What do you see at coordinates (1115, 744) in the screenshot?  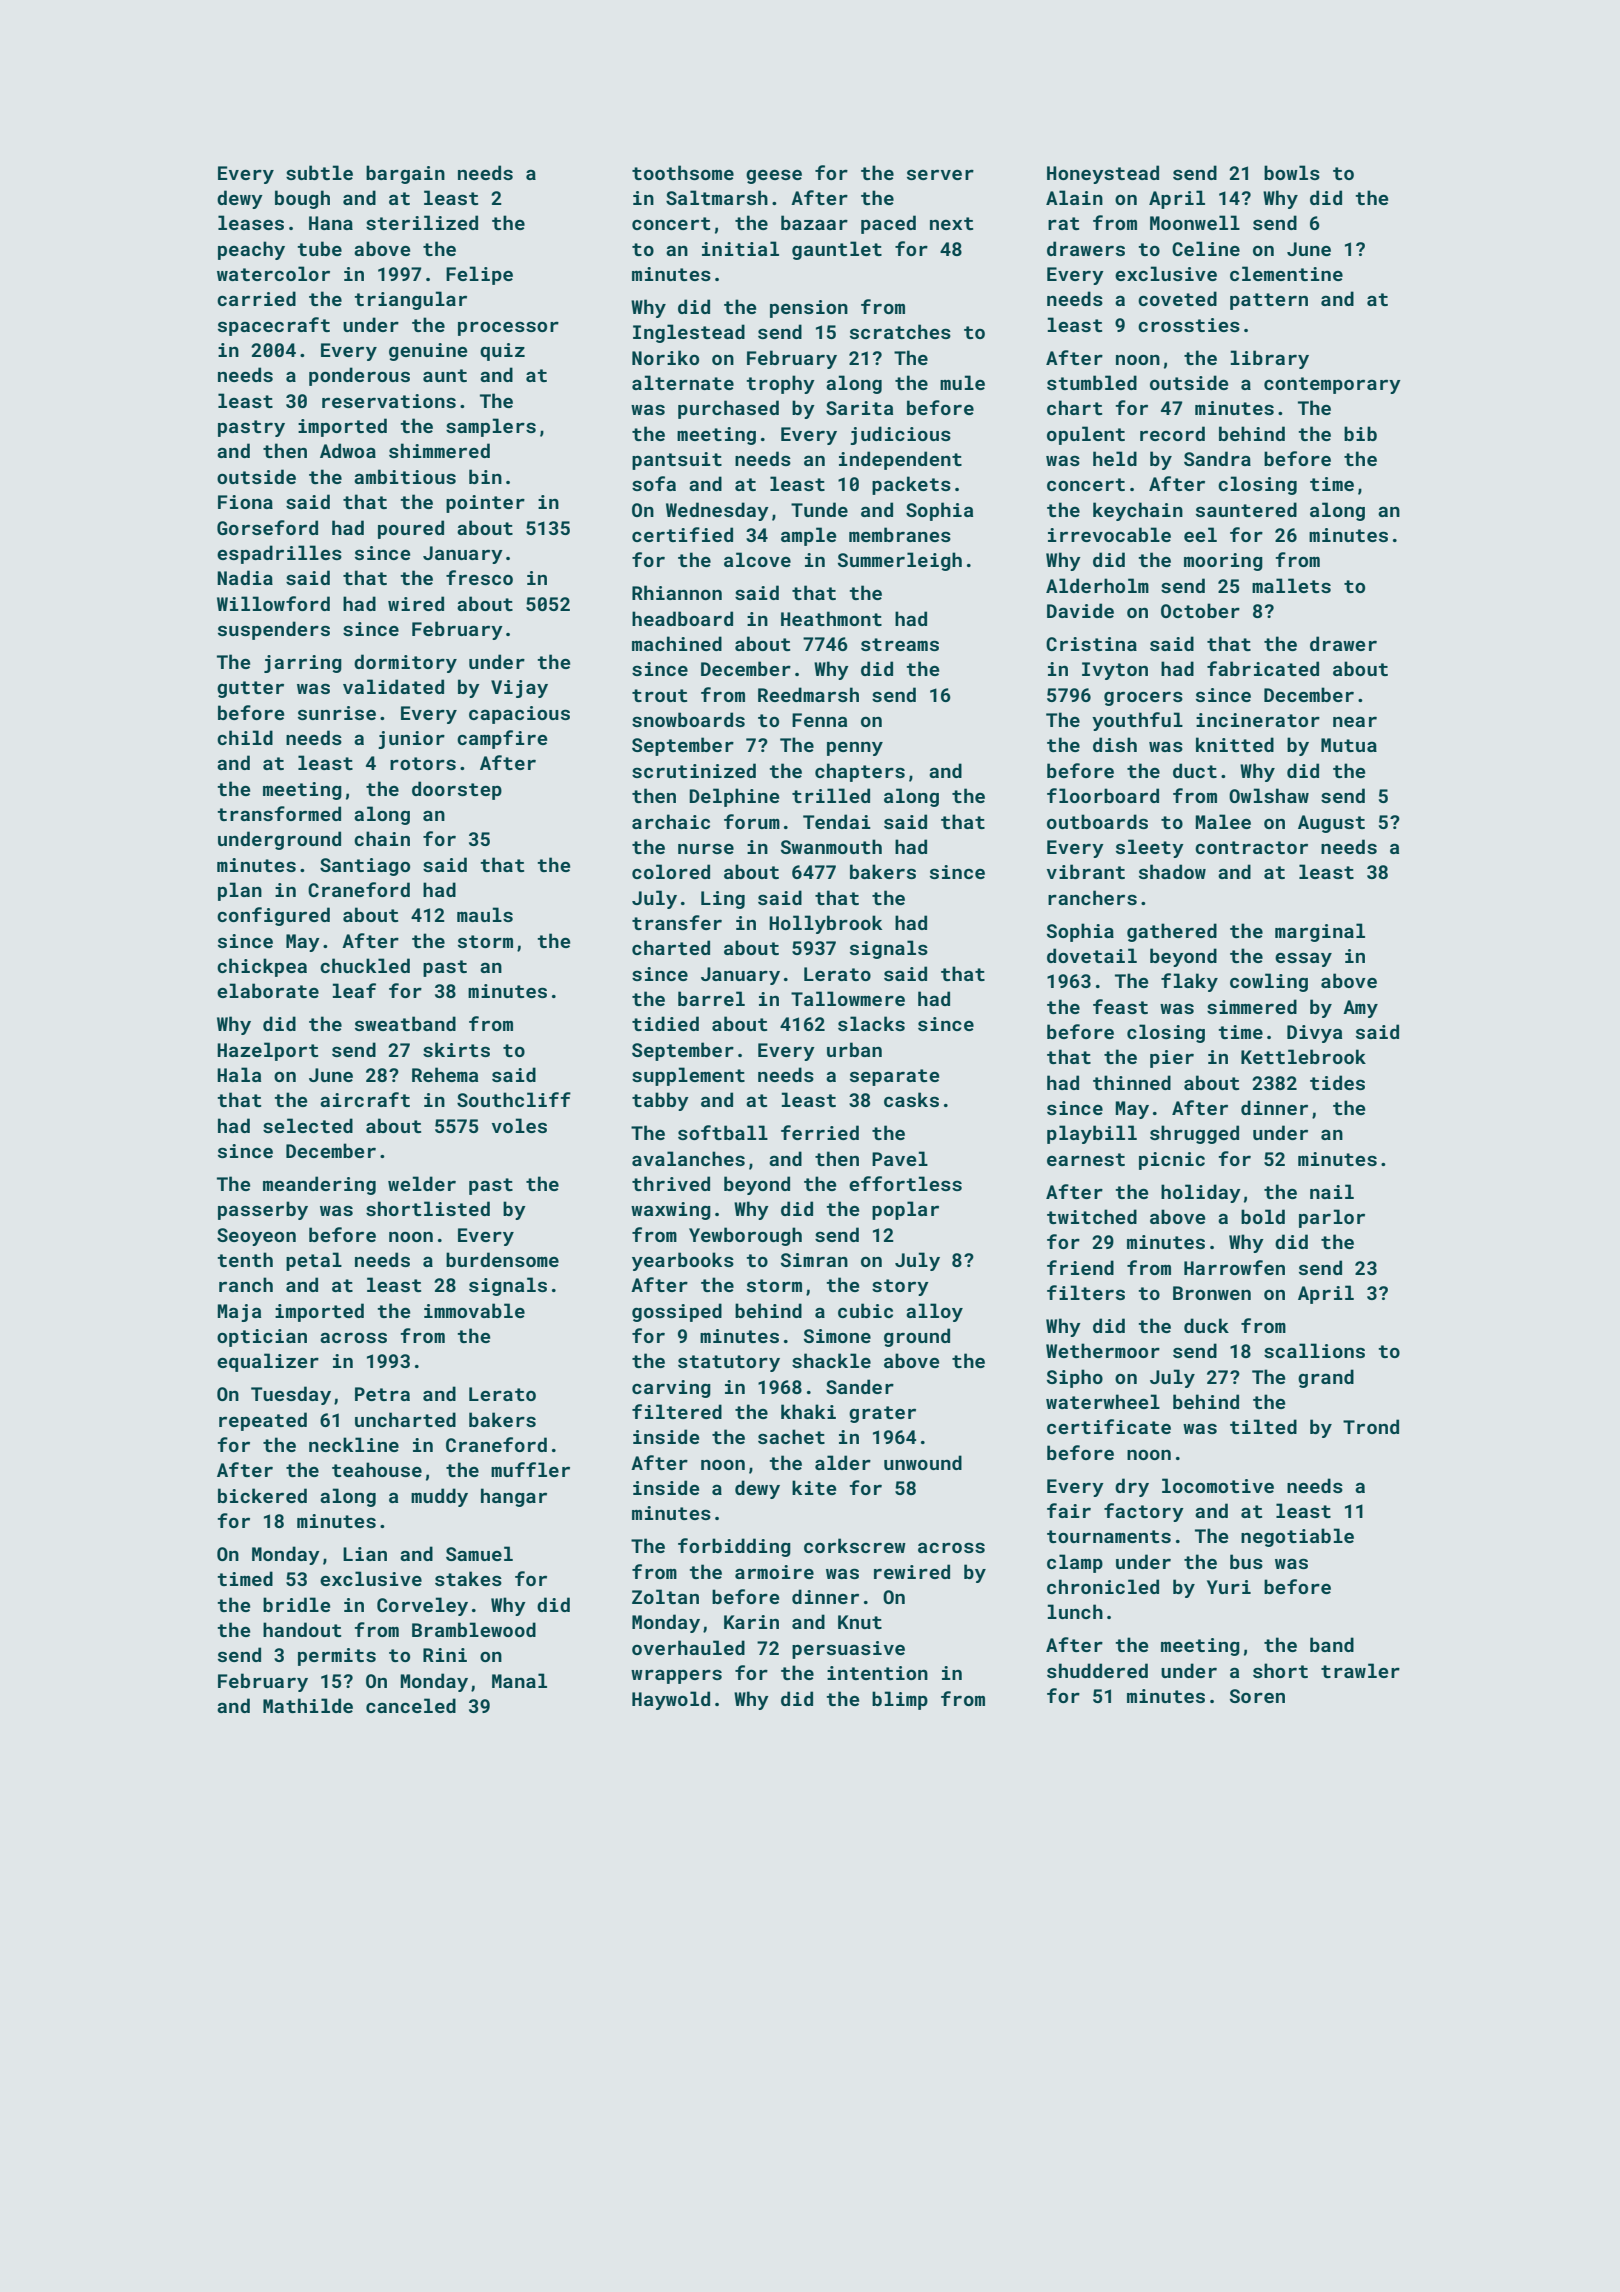 I see `dish` at bounding box center [1115, 744].
